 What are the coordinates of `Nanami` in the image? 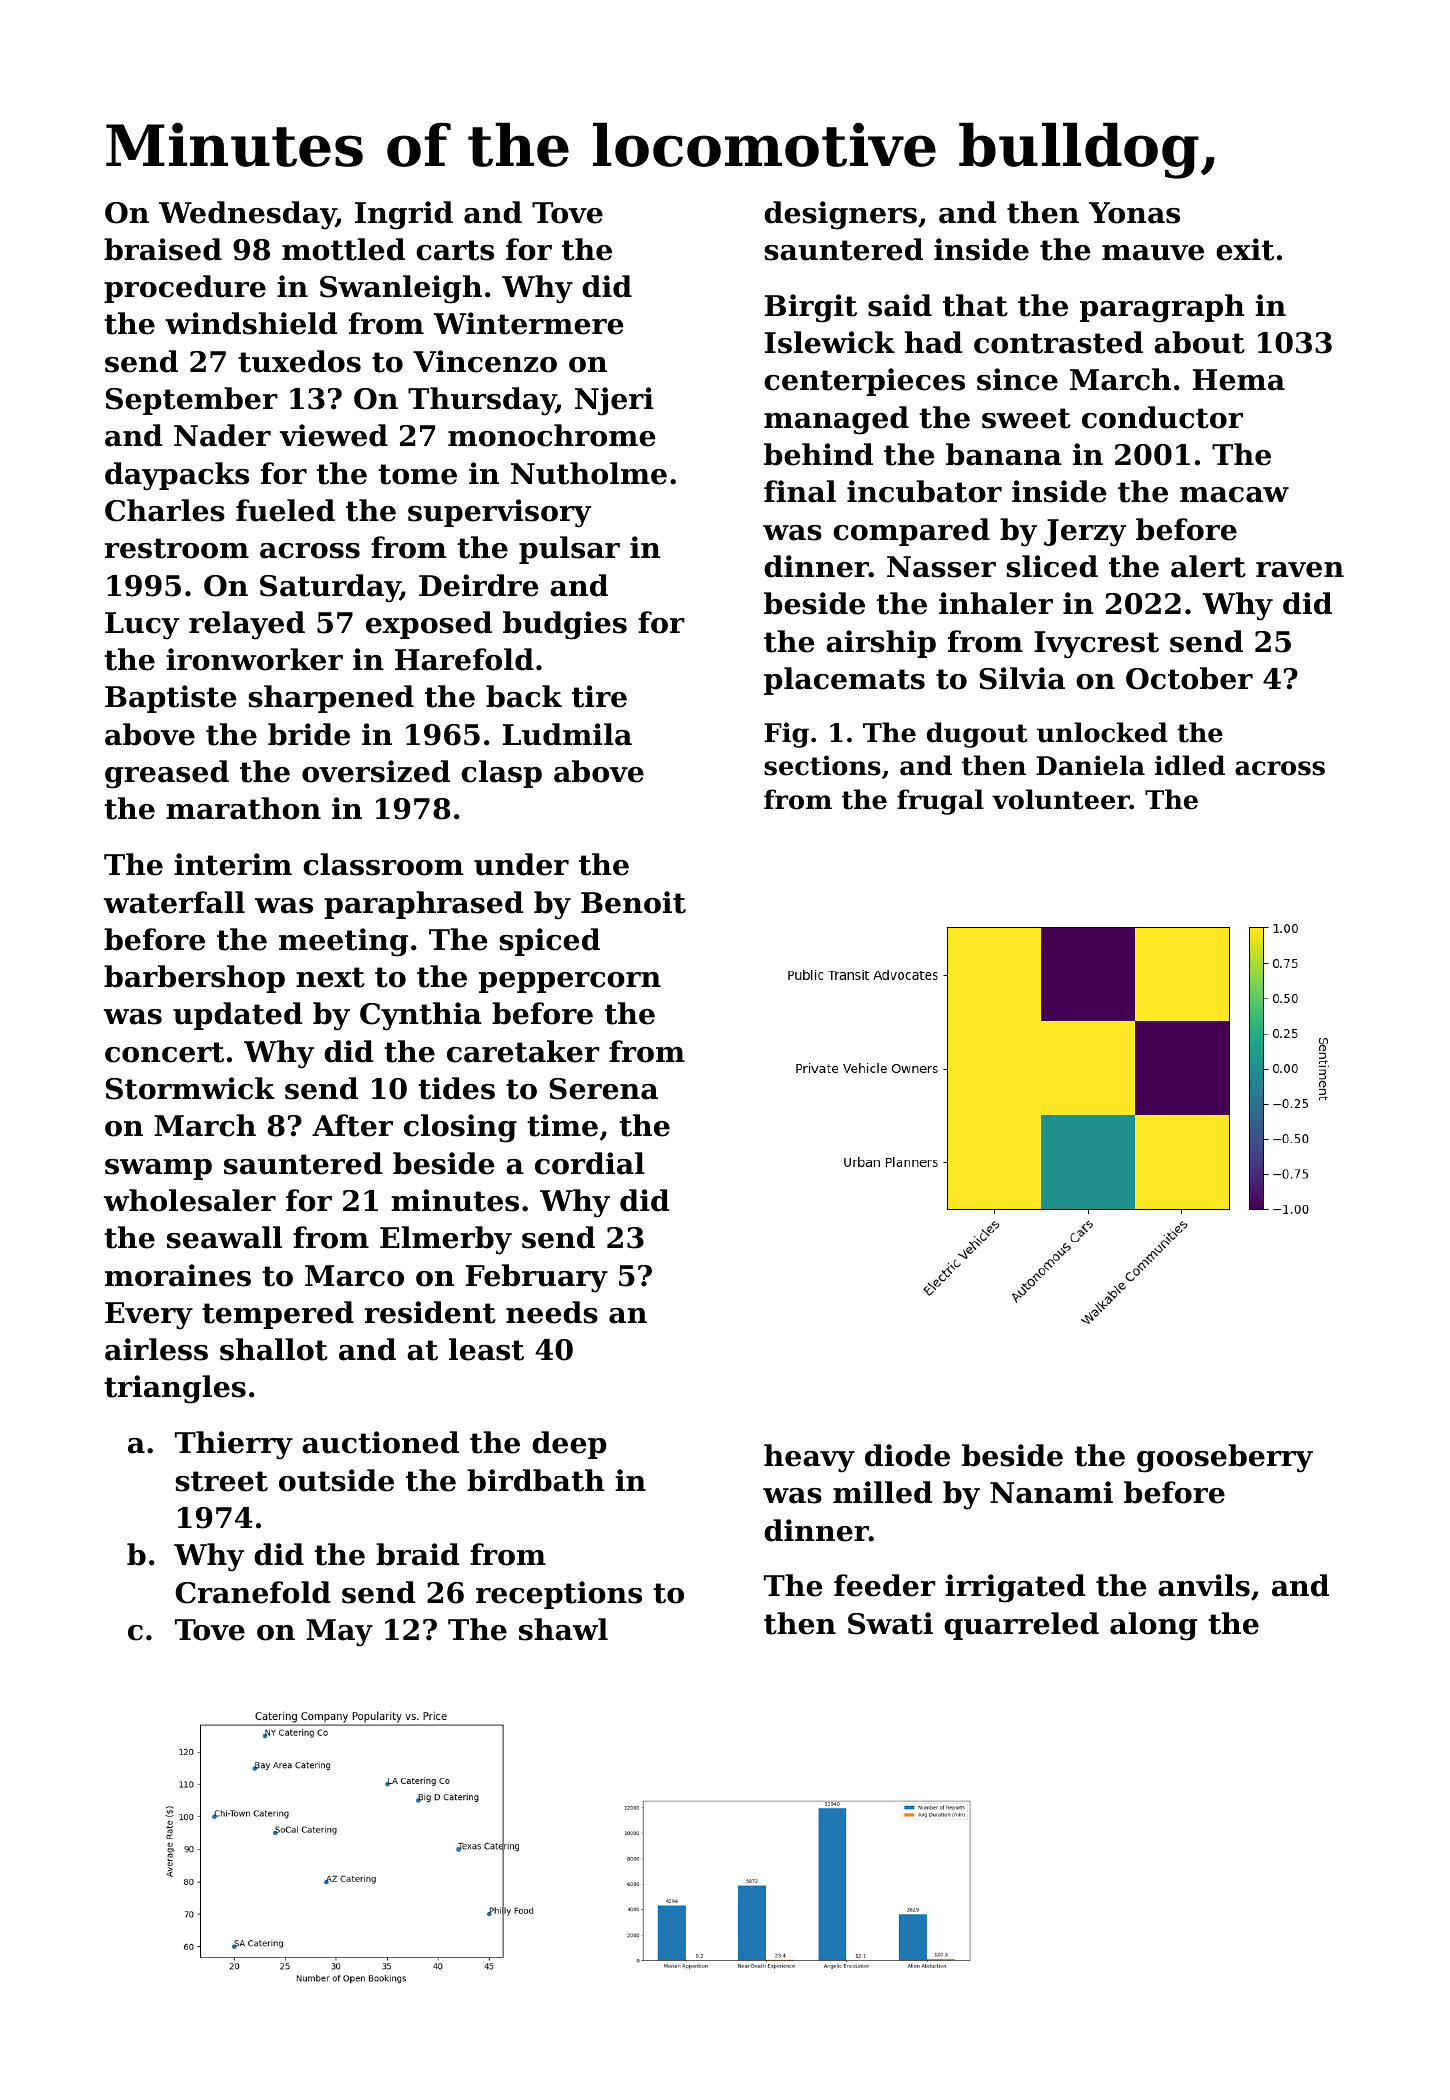 It's located at (1051, 1492).
